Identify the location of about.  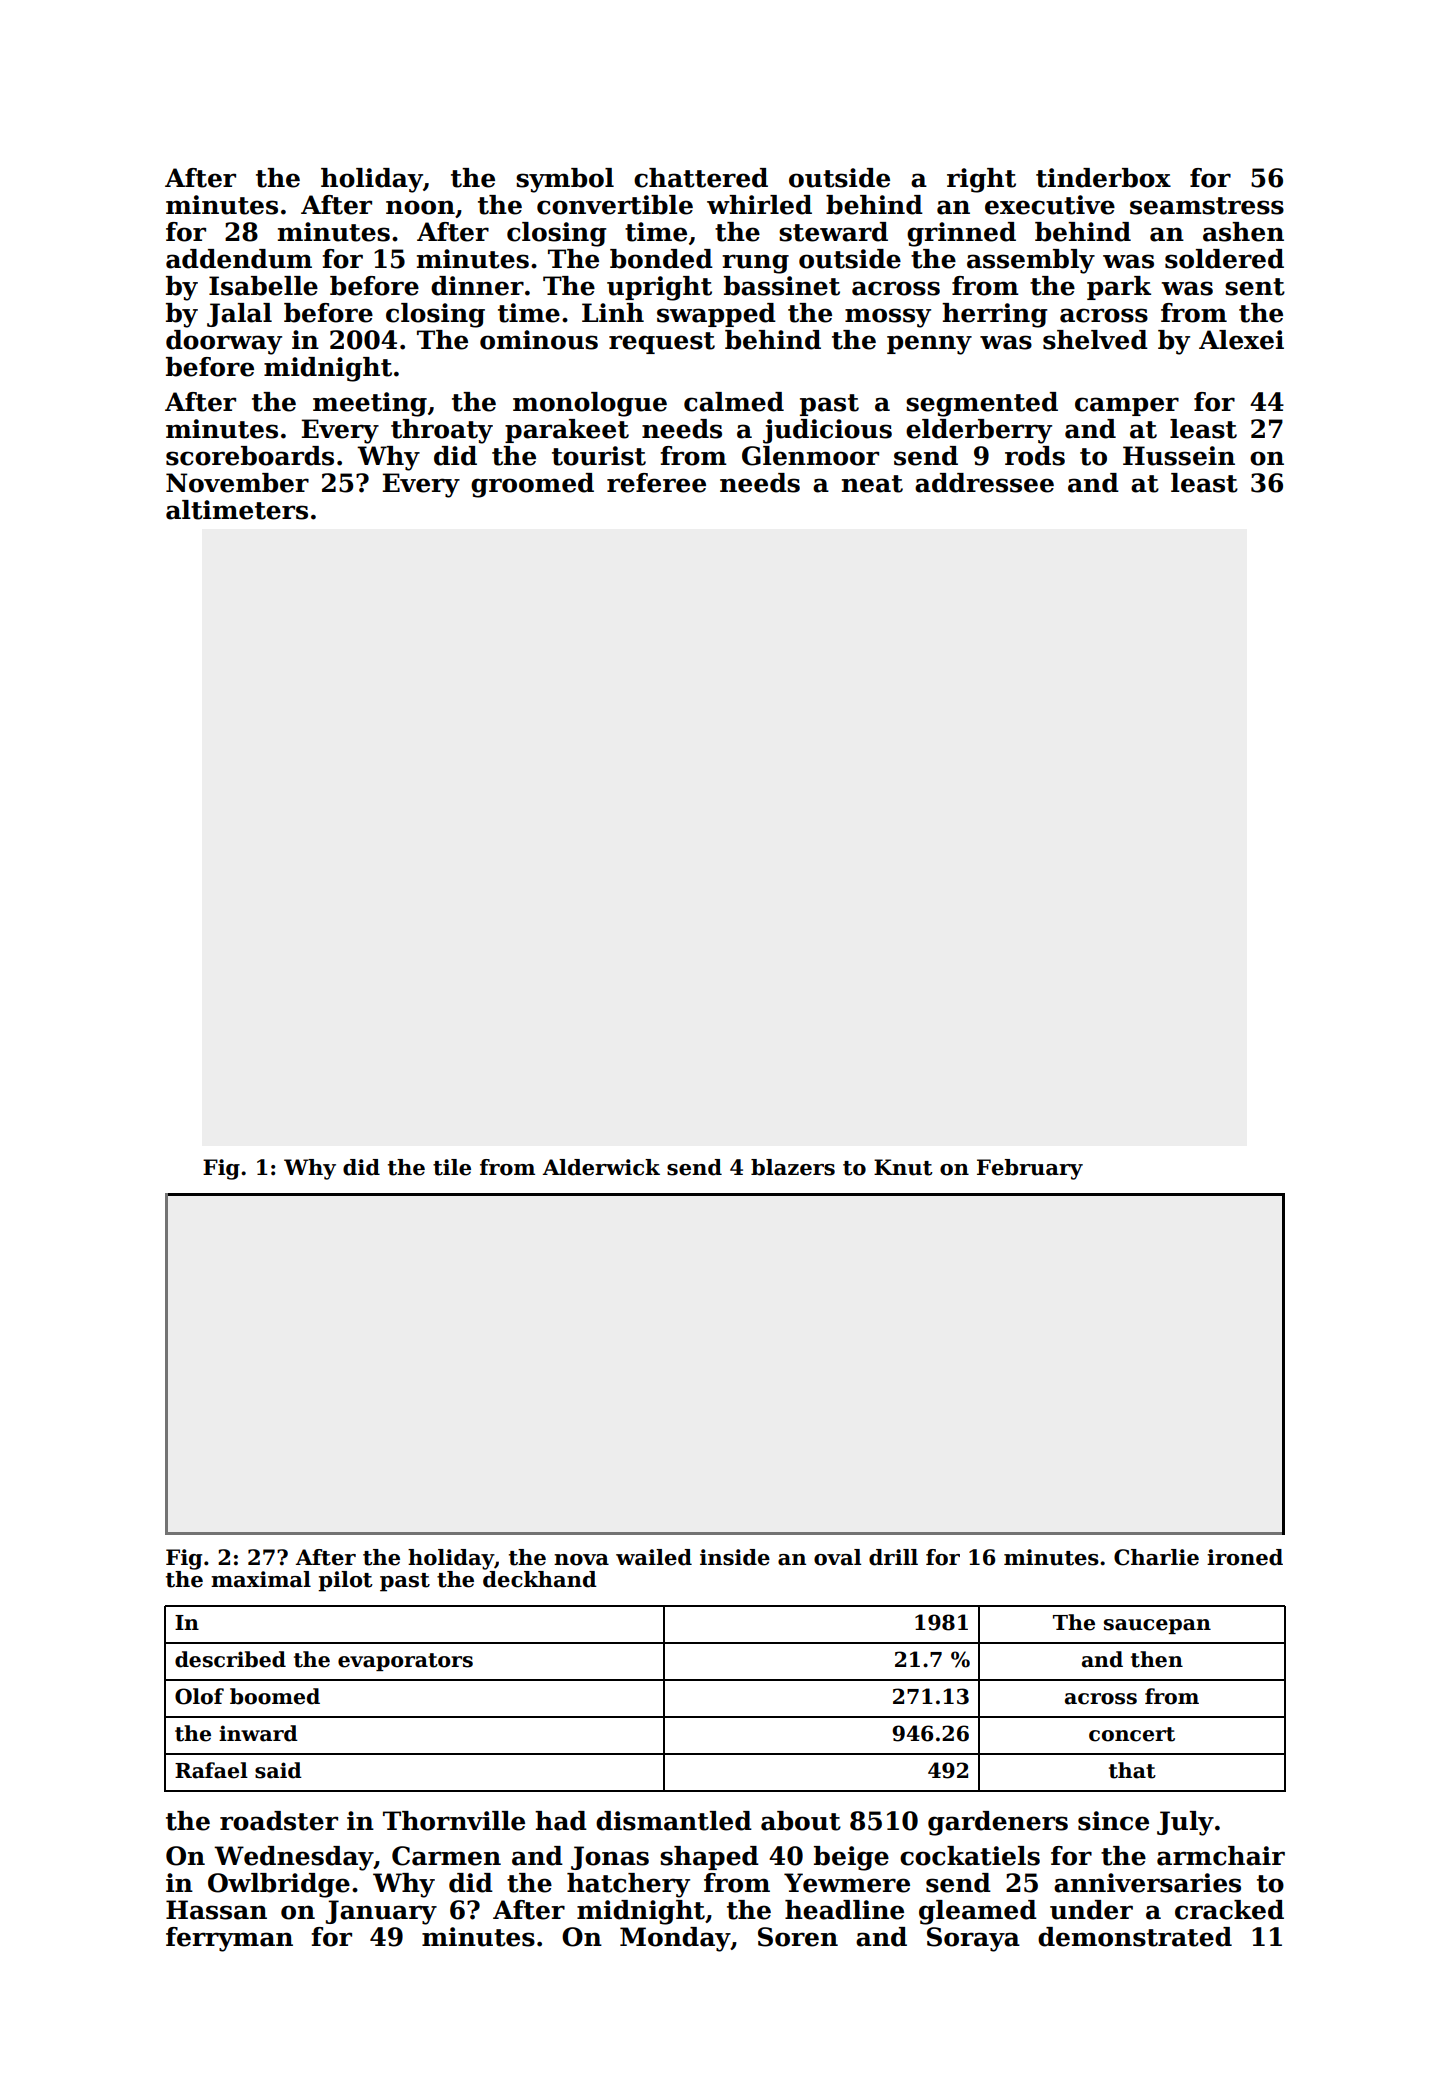
(801, 1821).
